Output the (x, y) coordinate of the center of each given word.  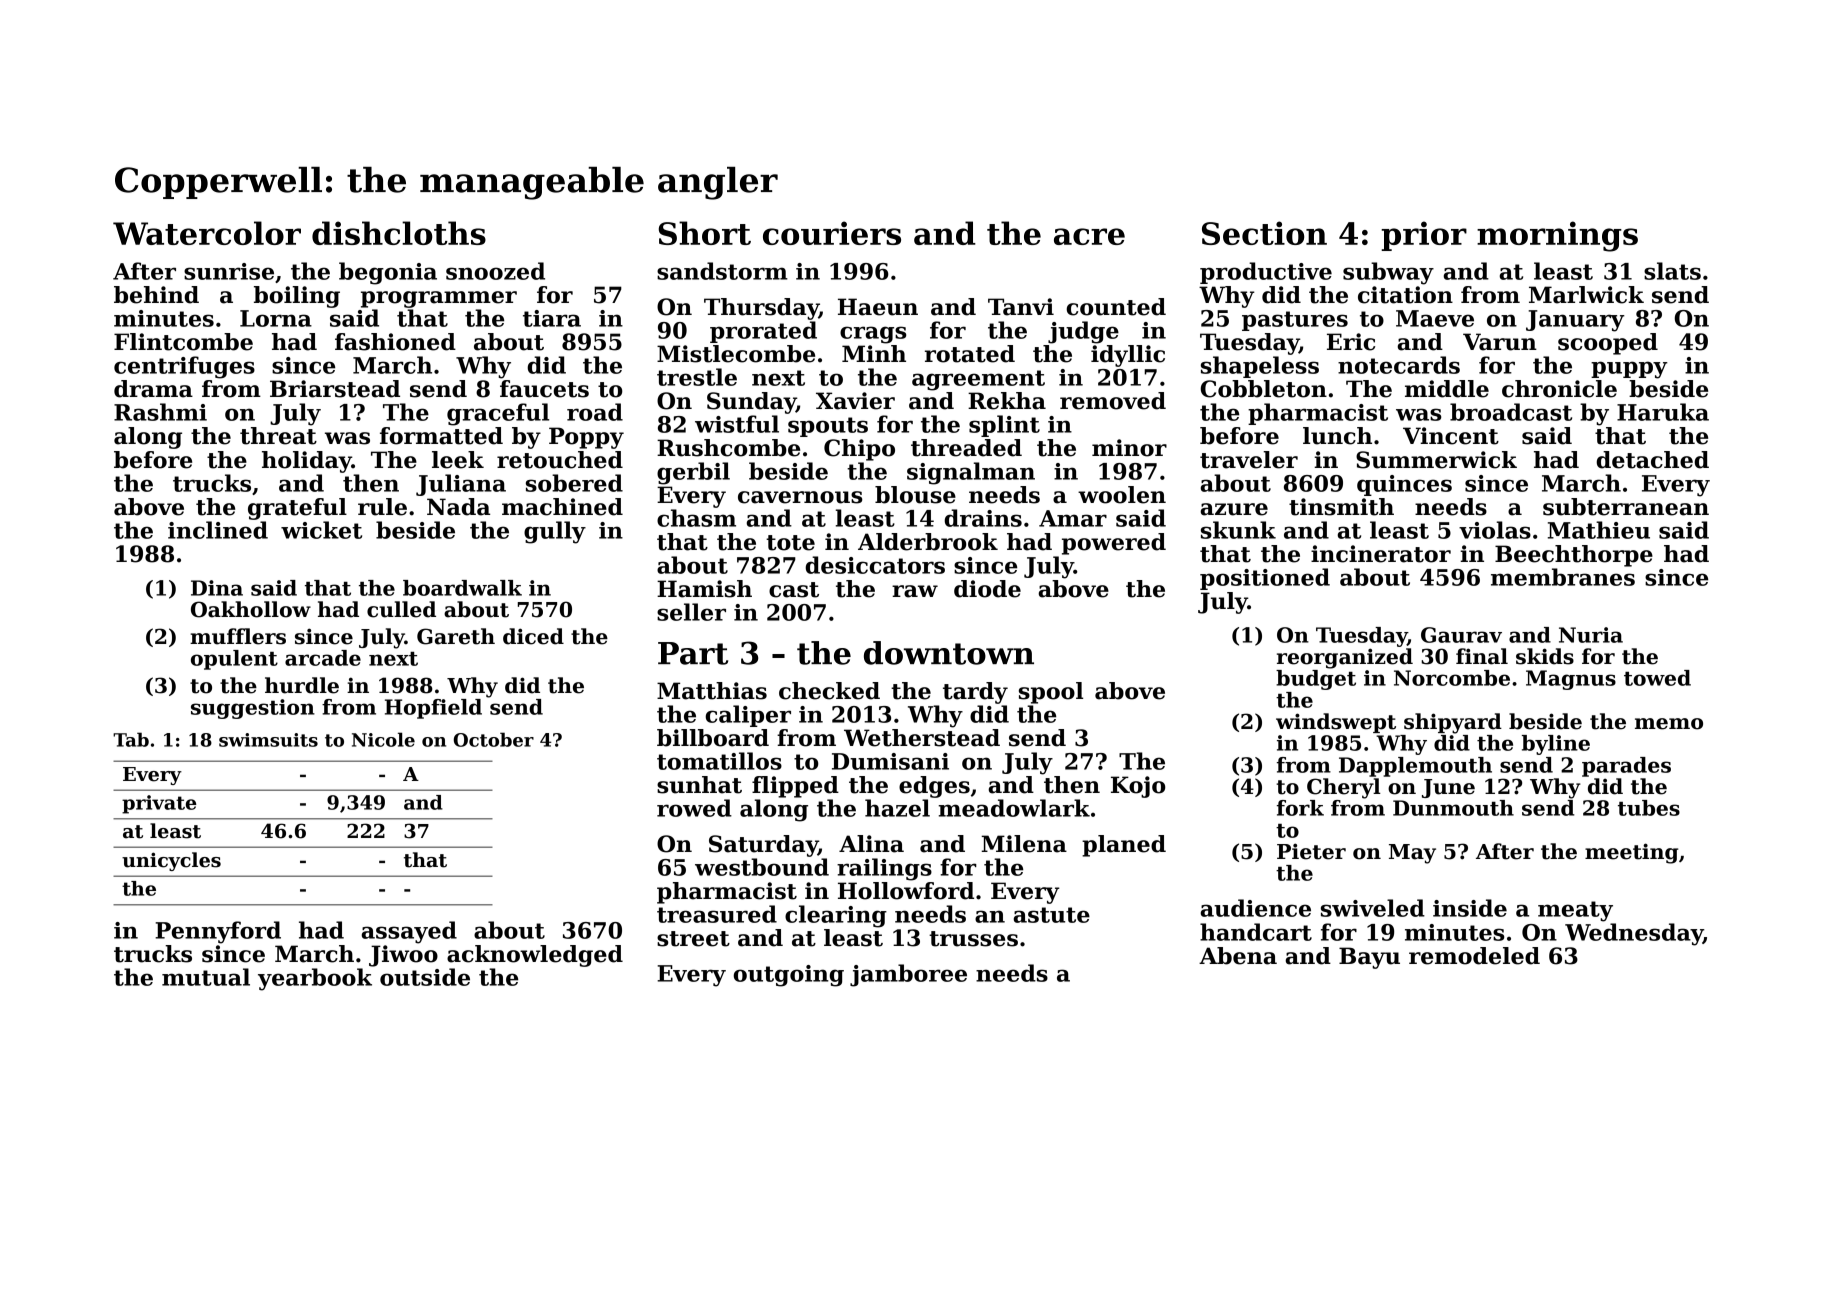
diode (987, 589)
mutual (206, 977)
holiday (307, 462)
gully (555, 532)
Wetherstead (922, 738)
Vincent (1451, 436)
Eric (1351, 342)
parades (1626, 767)
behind (156, 295)
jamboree (908, 975)
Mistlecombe (736, 354)
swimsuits (268, 740)
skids (1545, 656)
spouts (828, 427)
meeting (1631, 853)
